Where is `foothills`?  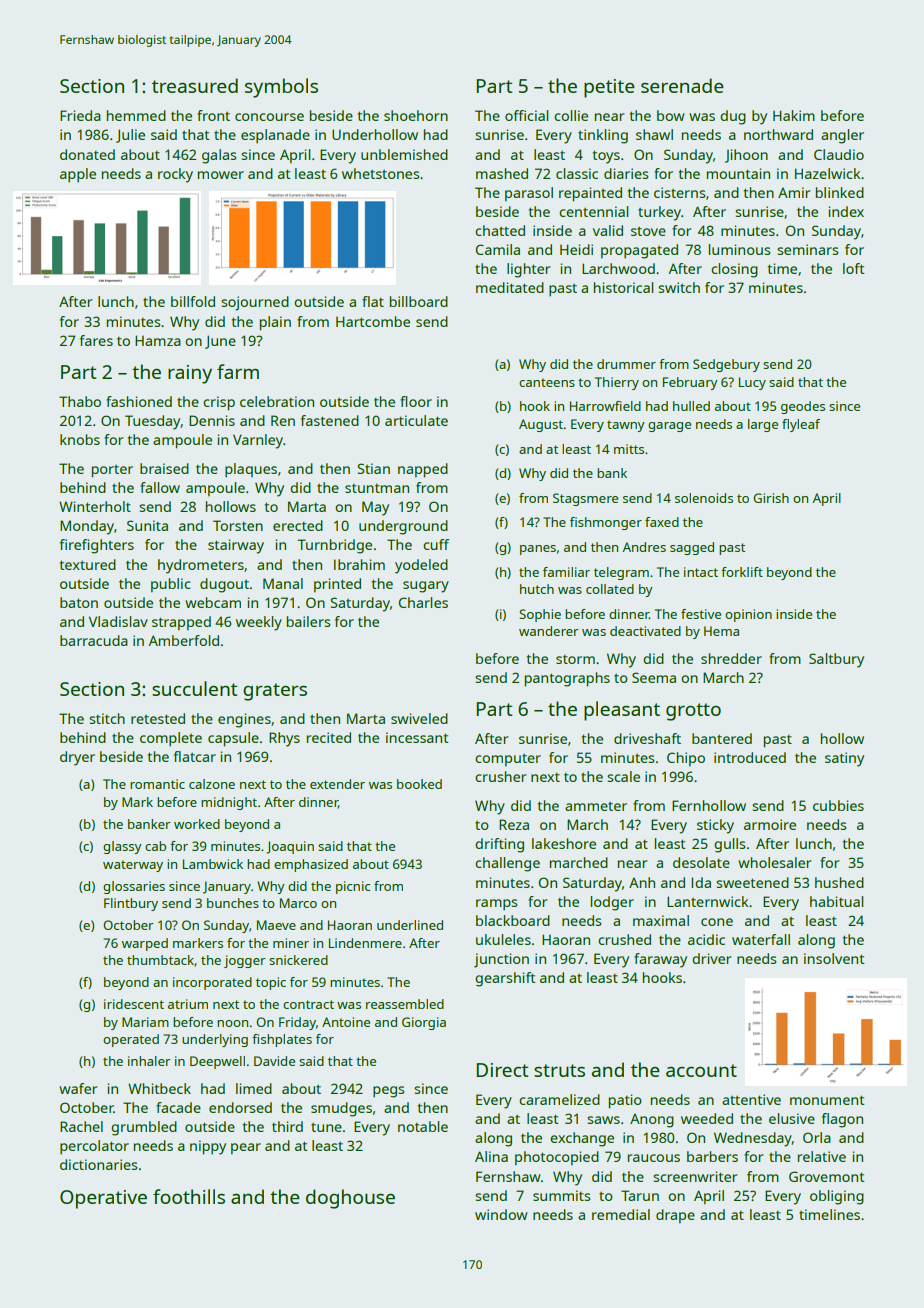 foothills is located at coordinates (189, 1196).
